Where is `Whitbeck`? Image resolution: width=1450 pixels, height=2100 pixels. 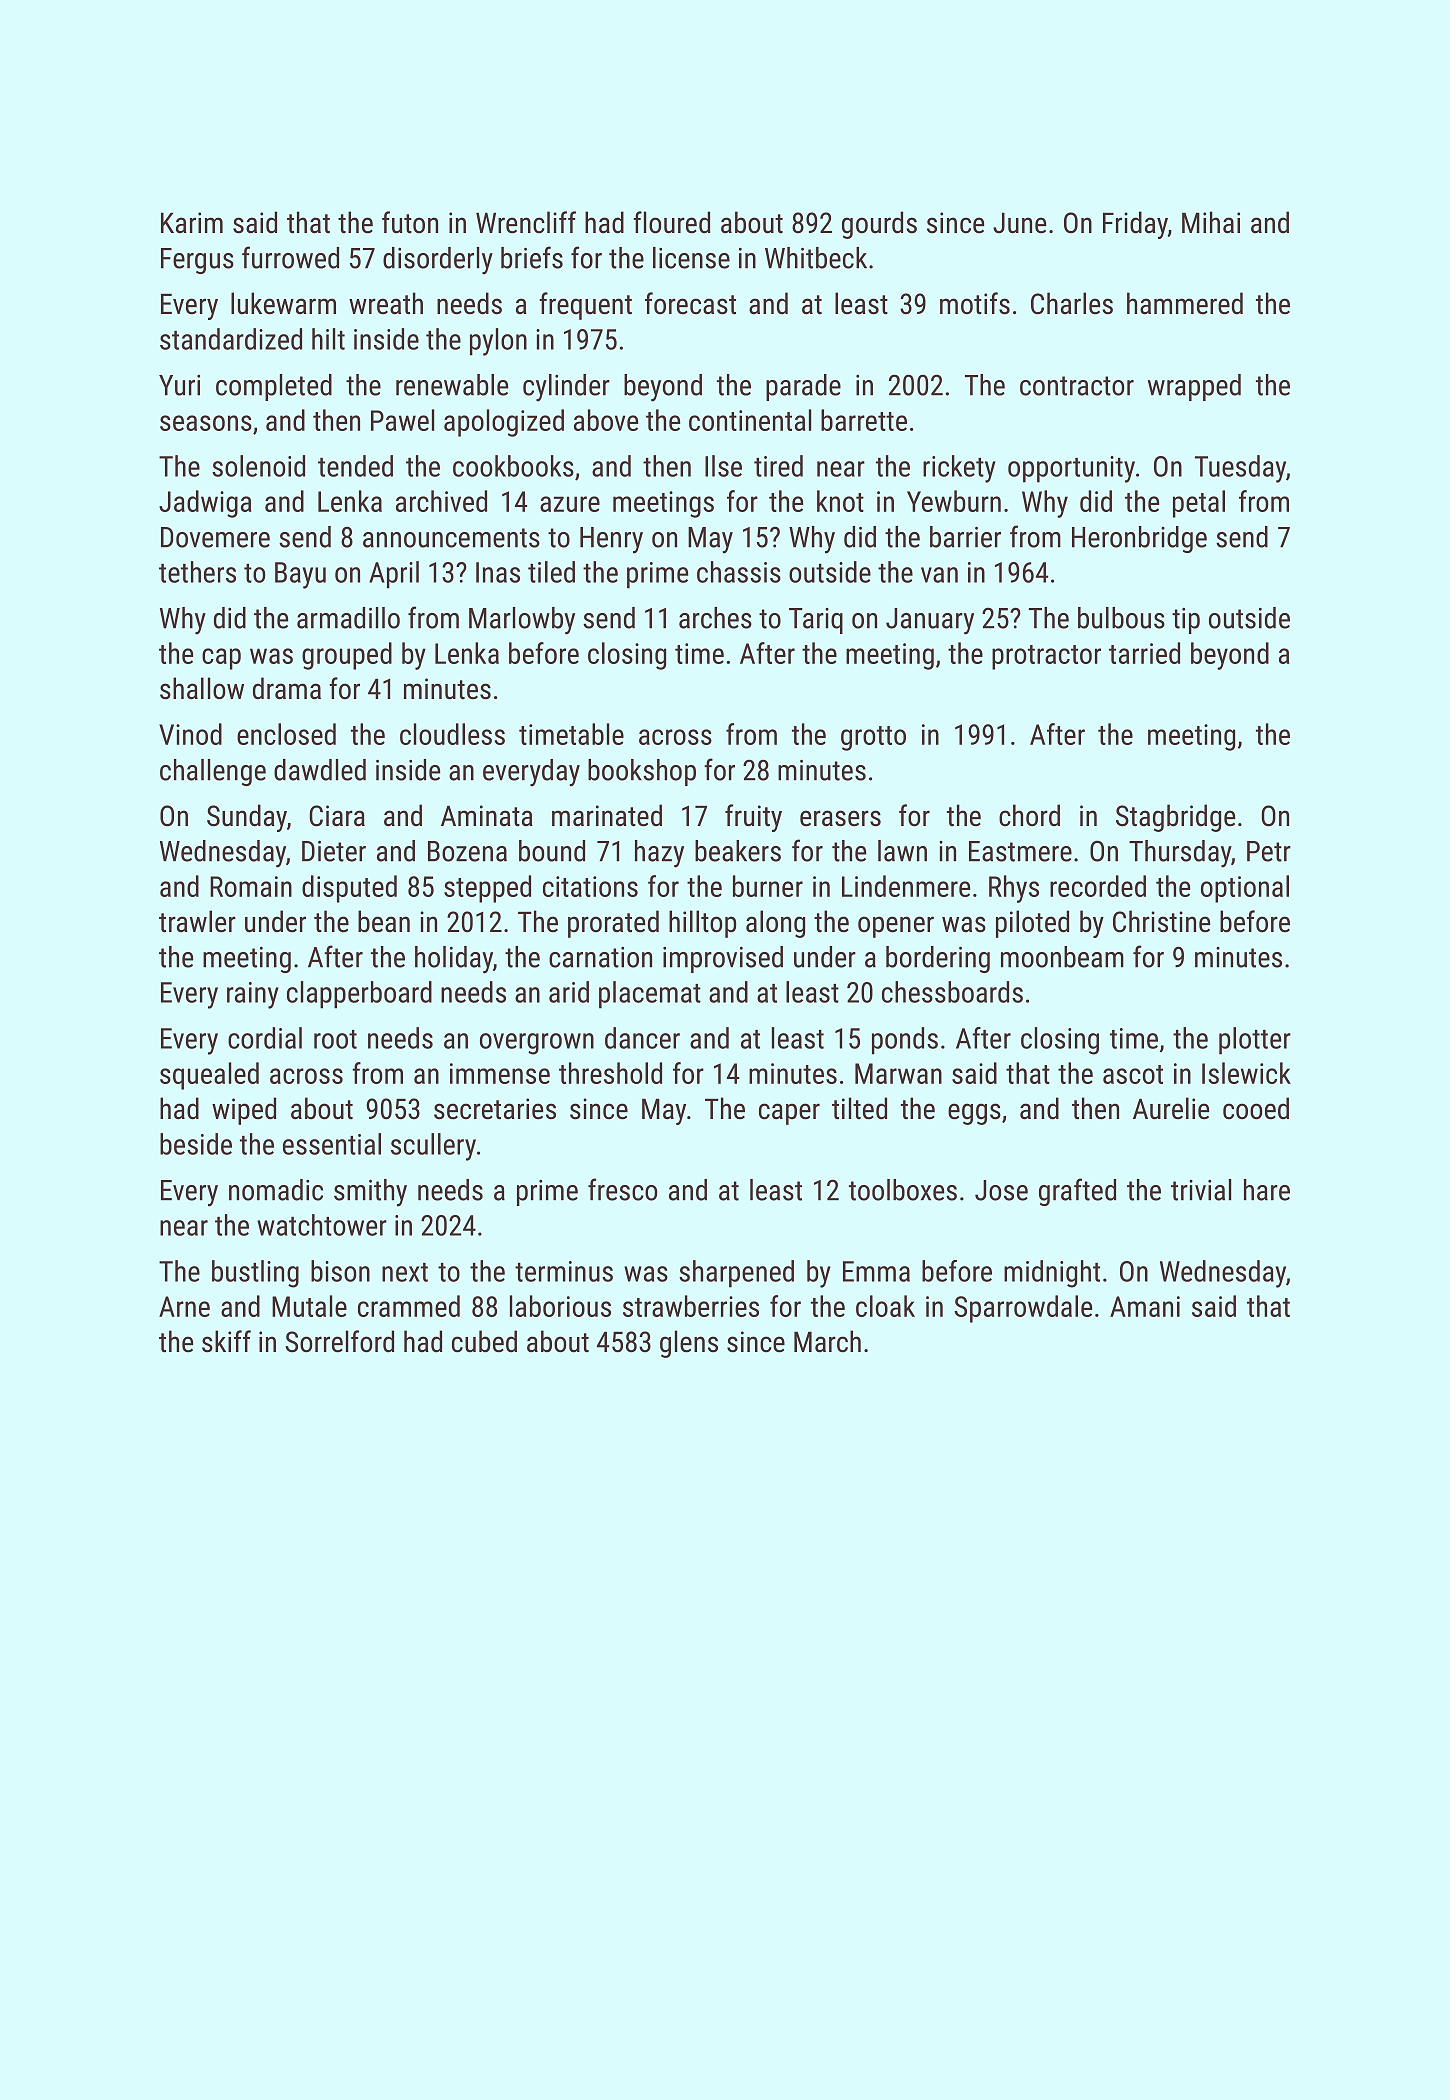
Whitbeck is located at coordinates (816, 258).
